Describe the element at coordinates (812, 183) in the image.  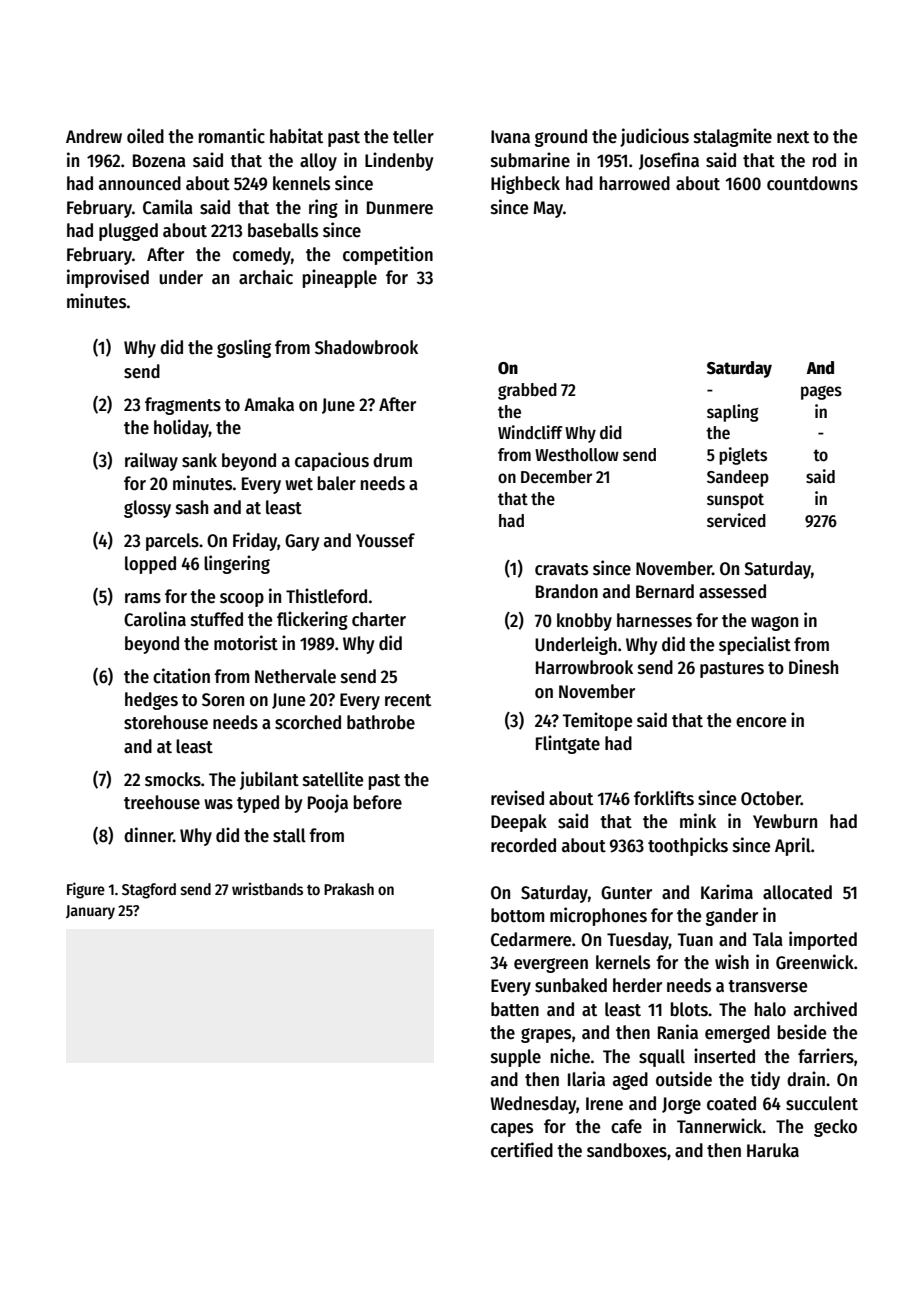
I see `countdowns` at that location.
